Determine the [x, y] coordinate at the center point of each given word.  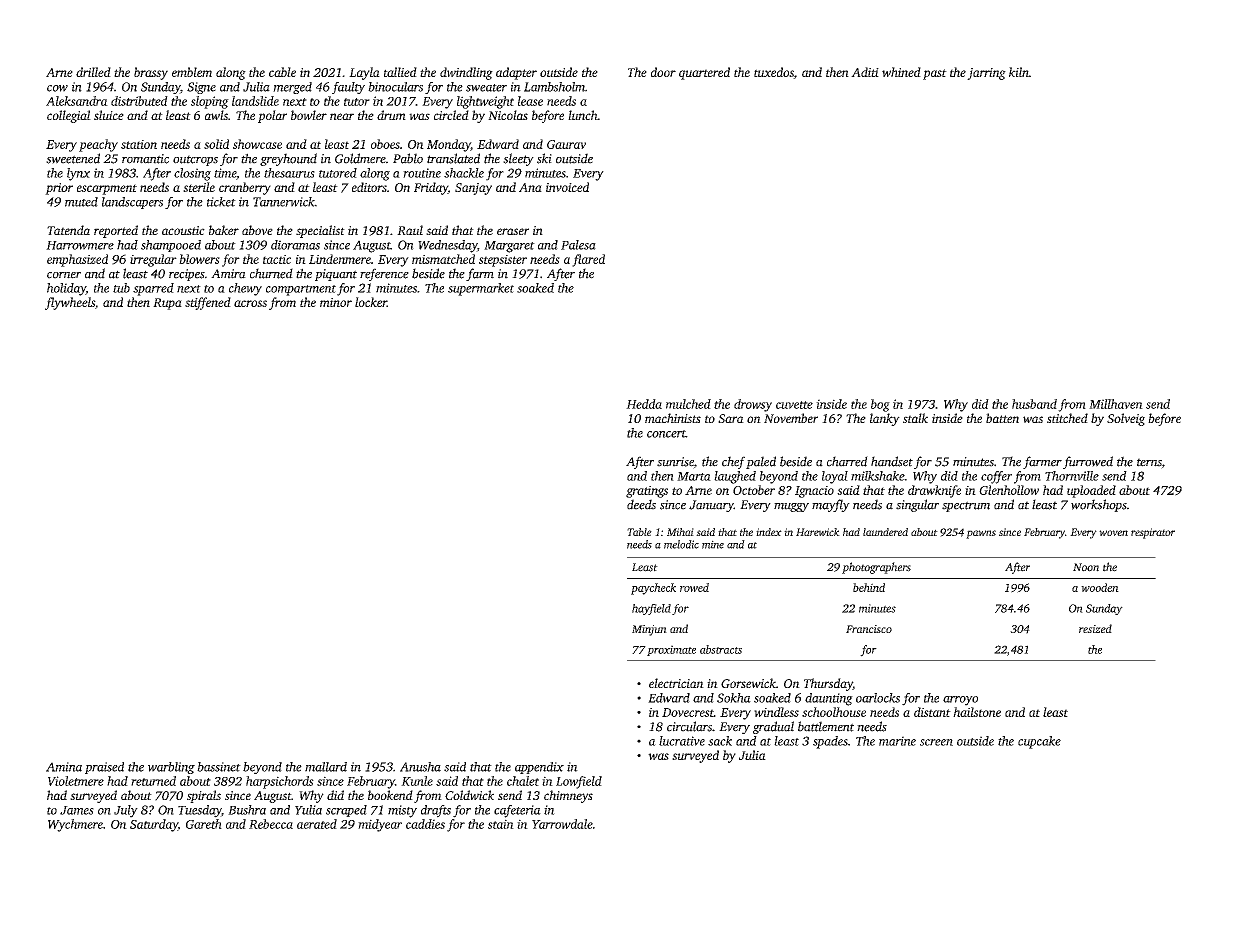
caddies [425, 824]
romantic [145, 159]
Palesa [578, 245]
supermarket [481, 289]
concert [666, 434]
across [250, 303]
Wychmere [75, 825]
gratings [647, 492]
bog [880, 405]
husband [1034, 404]
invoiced [567, 187]
